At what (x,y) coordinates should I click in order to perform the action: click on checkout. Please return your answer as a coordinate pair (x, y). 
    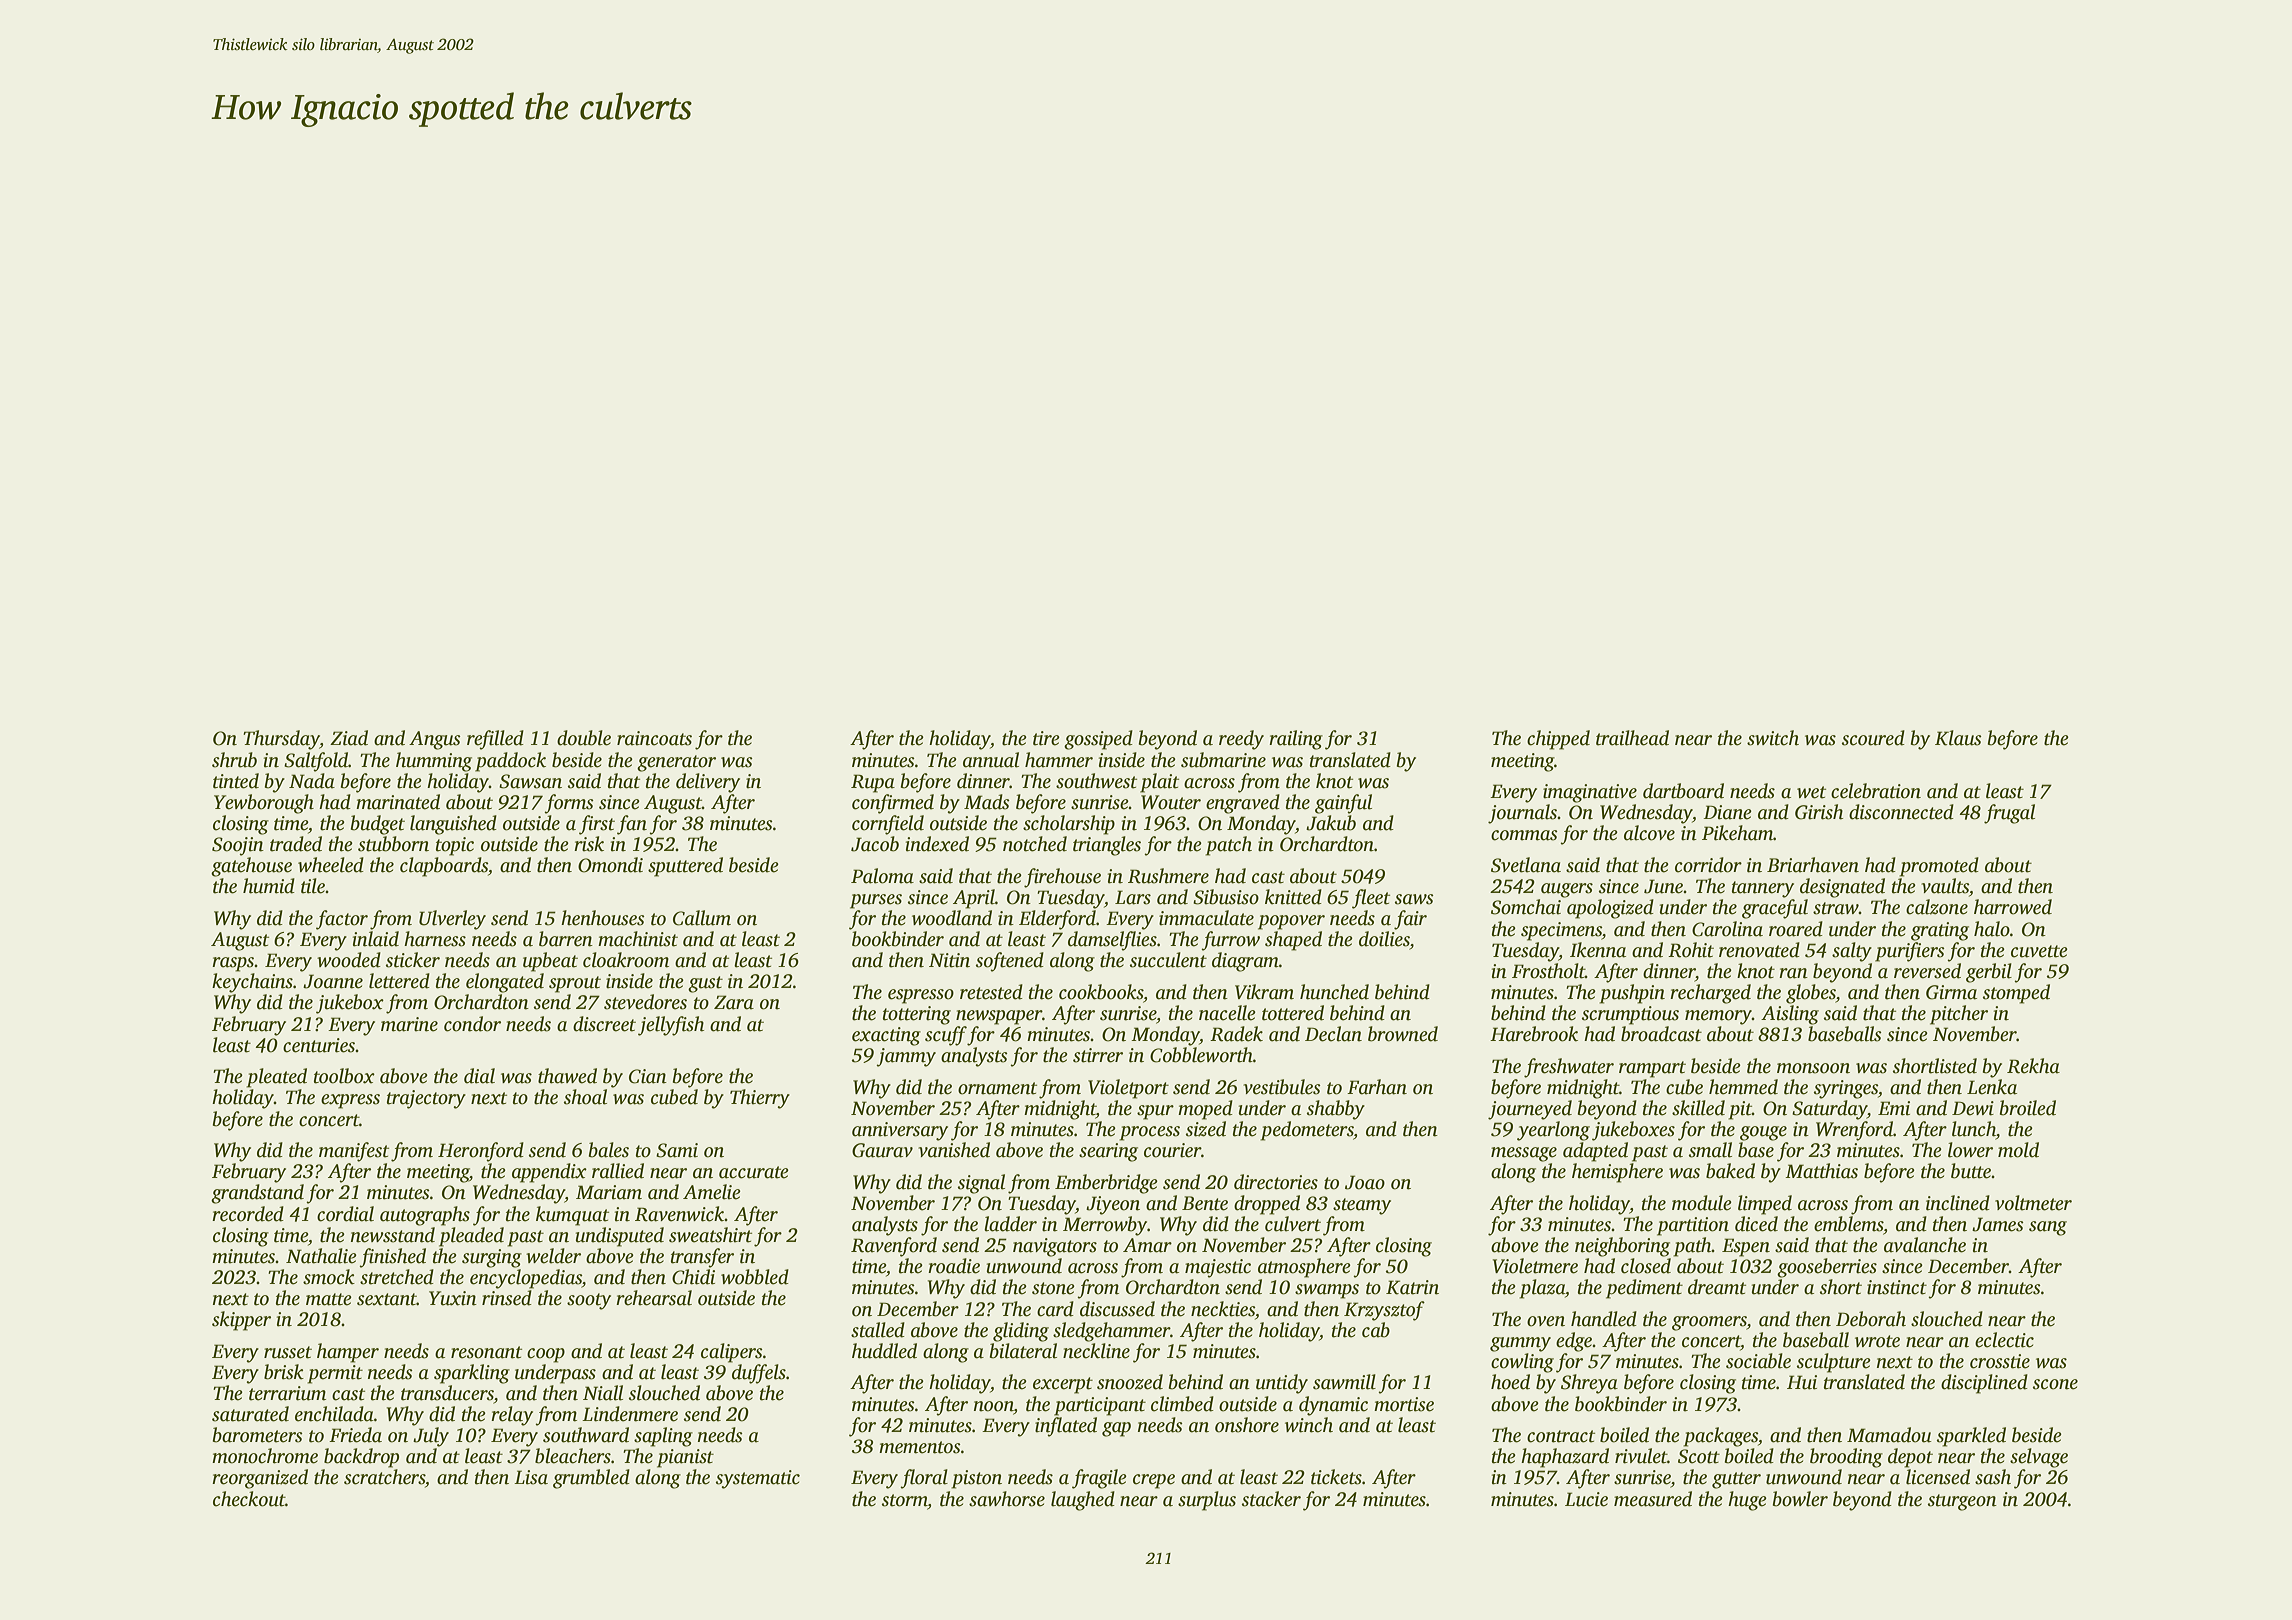
    Looking at the image, I should click on (249, 1499).
